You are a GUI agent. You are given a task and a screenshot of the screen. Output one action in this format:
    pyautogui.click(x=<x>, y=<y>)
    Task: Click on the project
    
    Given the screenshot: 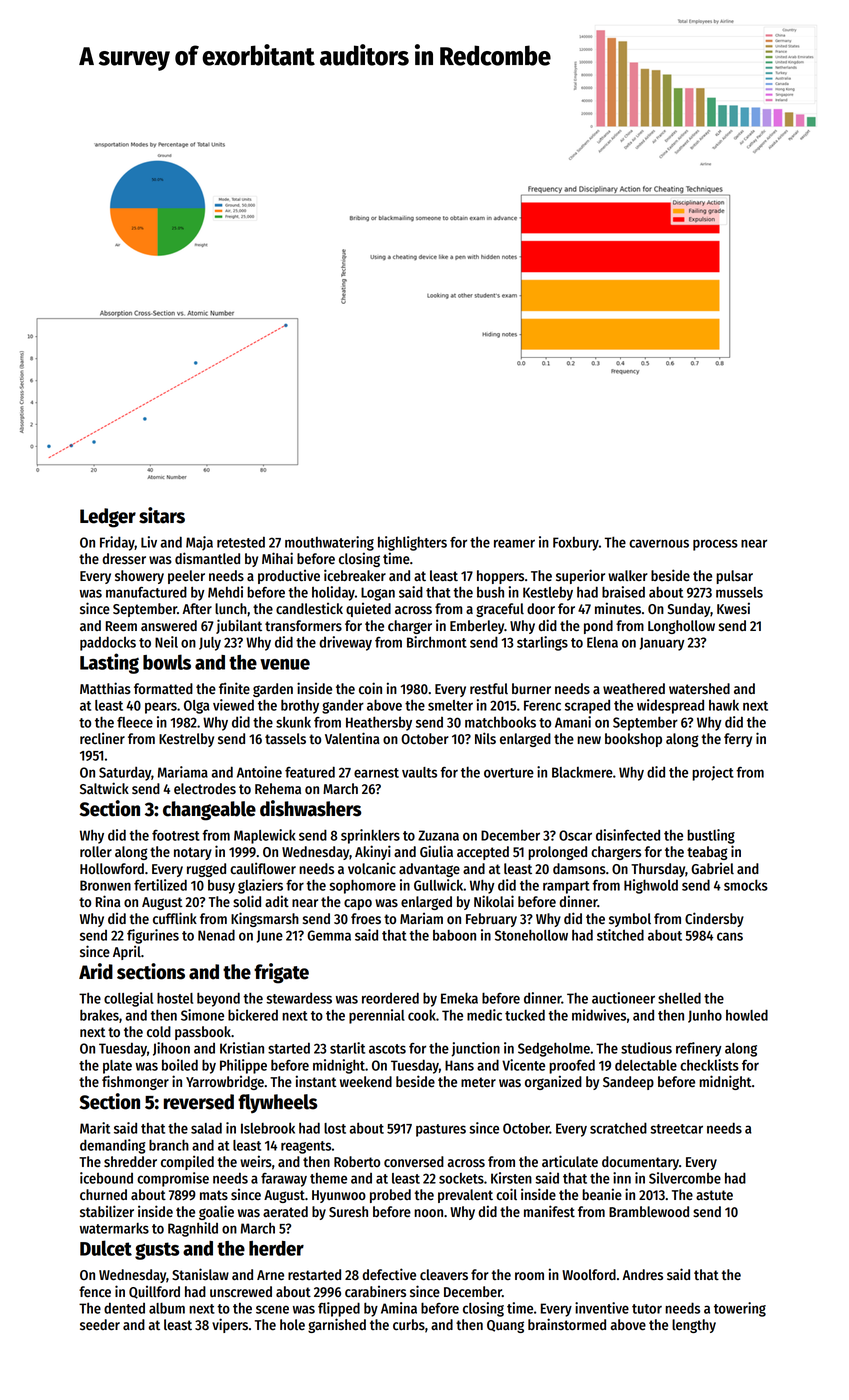 What is the action you would take?
    pyautogui.click(x=713, y=773)
